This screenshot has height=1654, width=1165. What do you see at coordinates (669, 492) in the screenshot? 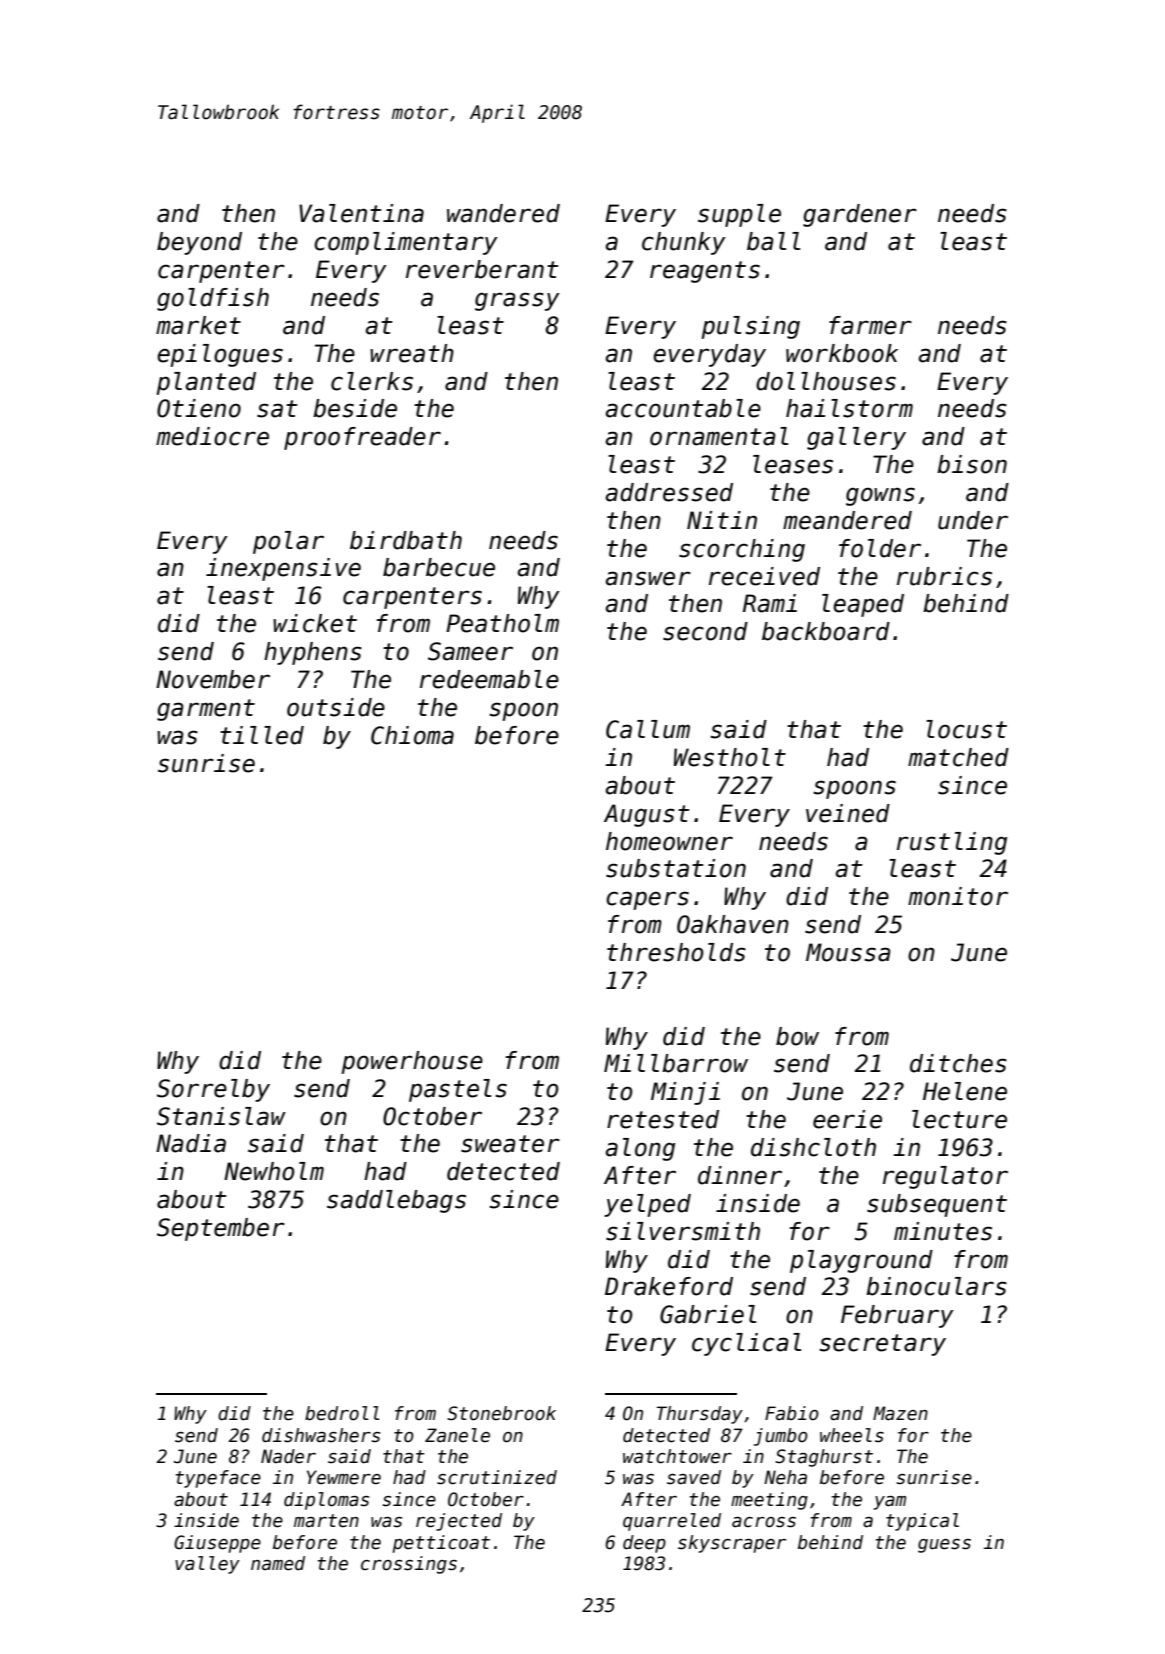
I see `addressed` at bounding box center [669, 492].
